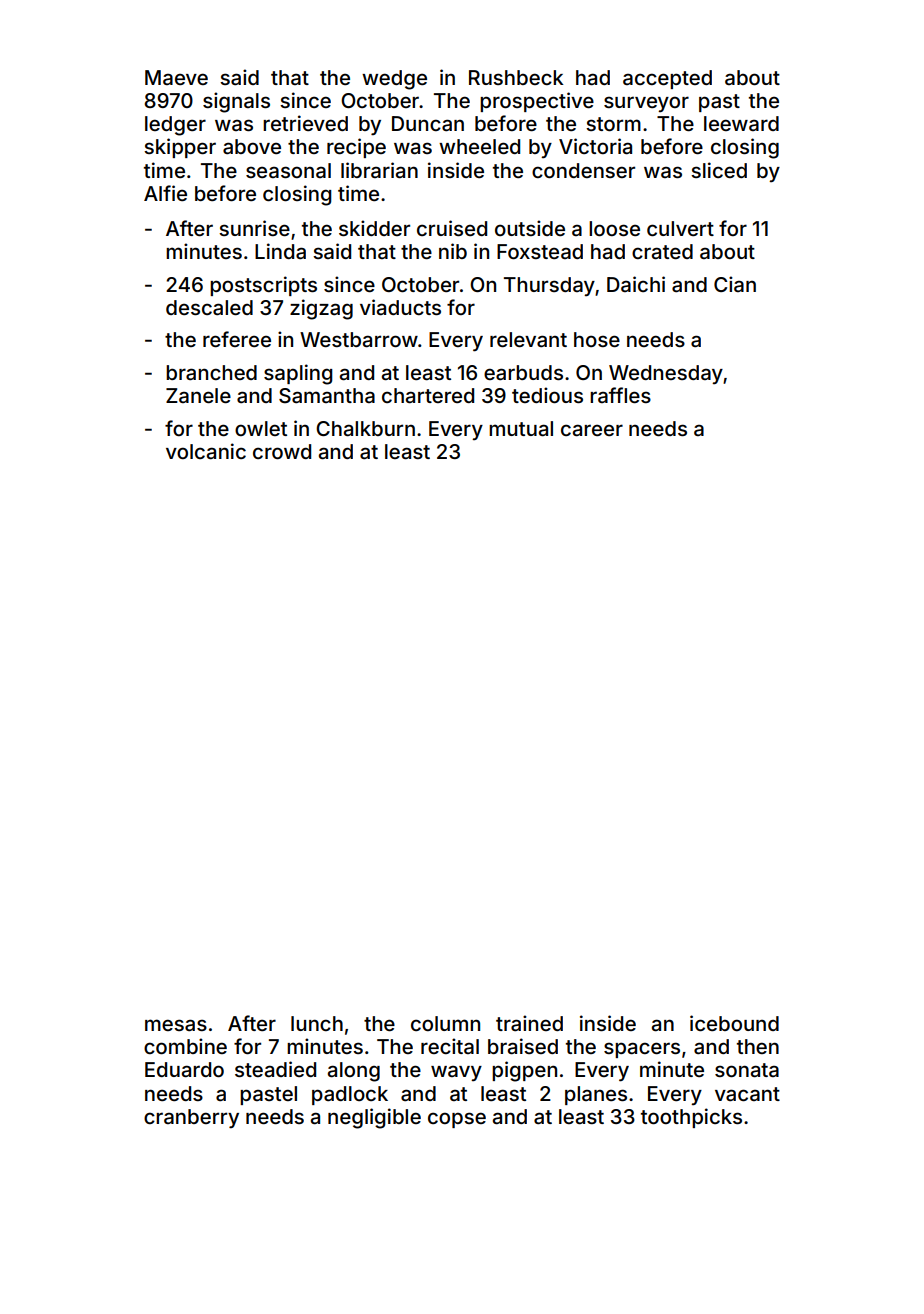 This screenshot has width=924, height=1314. What do you see at coordinates (374, 228) in the screenshot?
I see `skidder` at bounding box center [374, 228].
